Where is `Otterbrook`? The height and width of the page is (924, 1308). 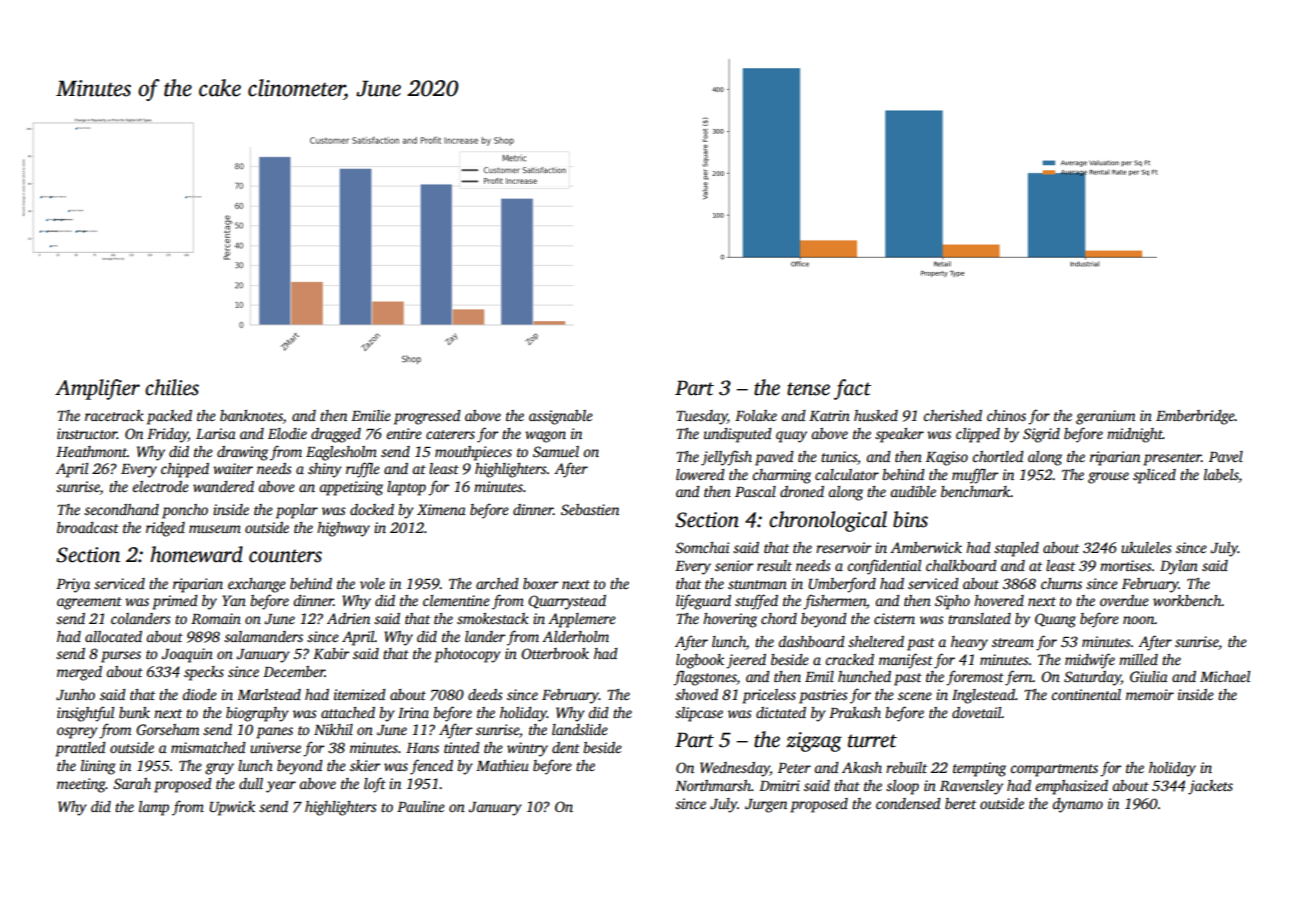
Otterbrook is located at coordinates (555, 653).
